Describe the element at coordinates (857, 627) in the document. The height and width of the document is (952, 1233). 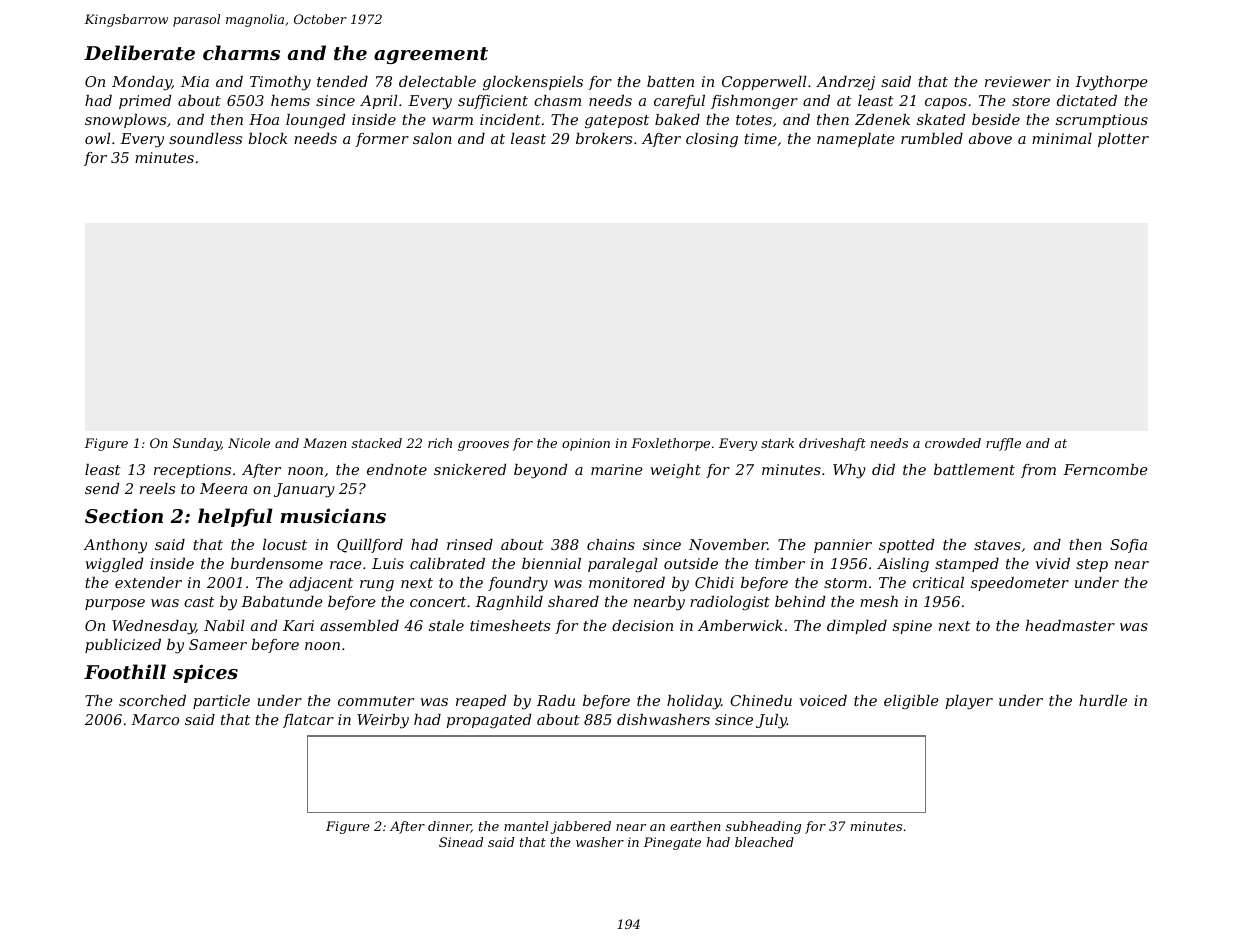
I see `dimpled` at that location.
